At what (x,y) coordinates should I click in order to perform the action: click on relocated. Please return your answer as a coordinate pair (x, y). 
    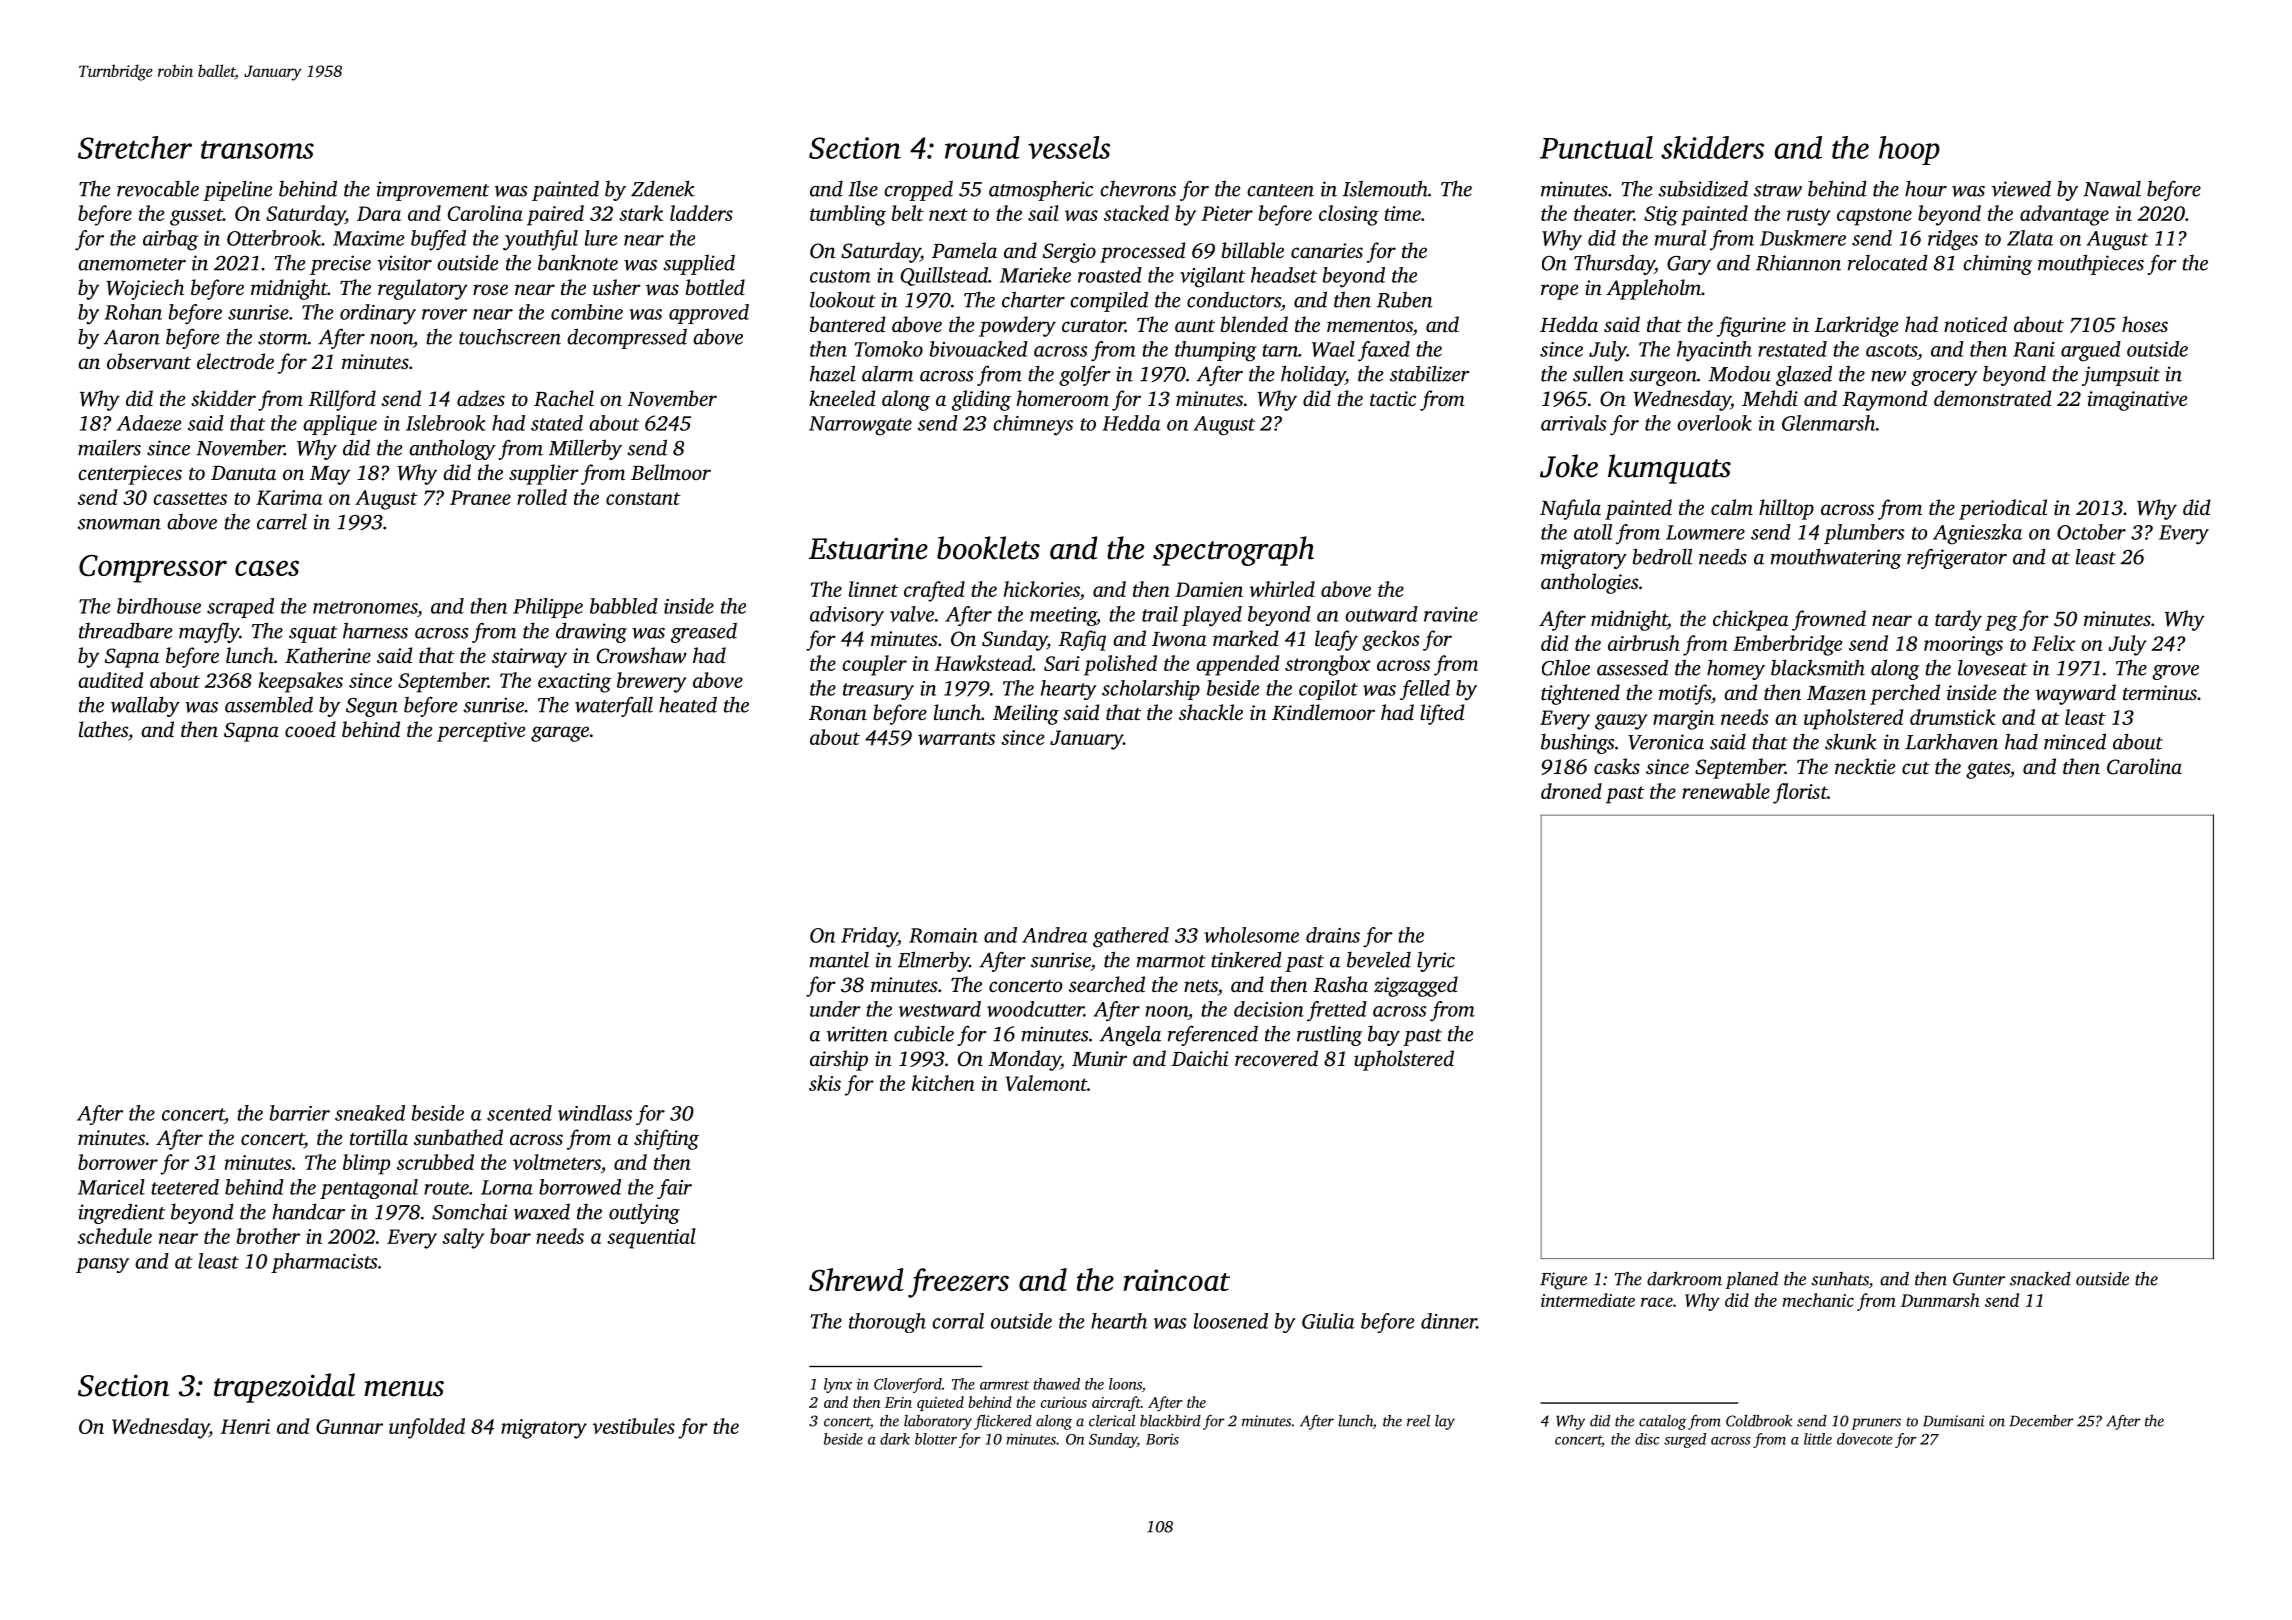
    Looking at the image, I should click on (1888, 262).
